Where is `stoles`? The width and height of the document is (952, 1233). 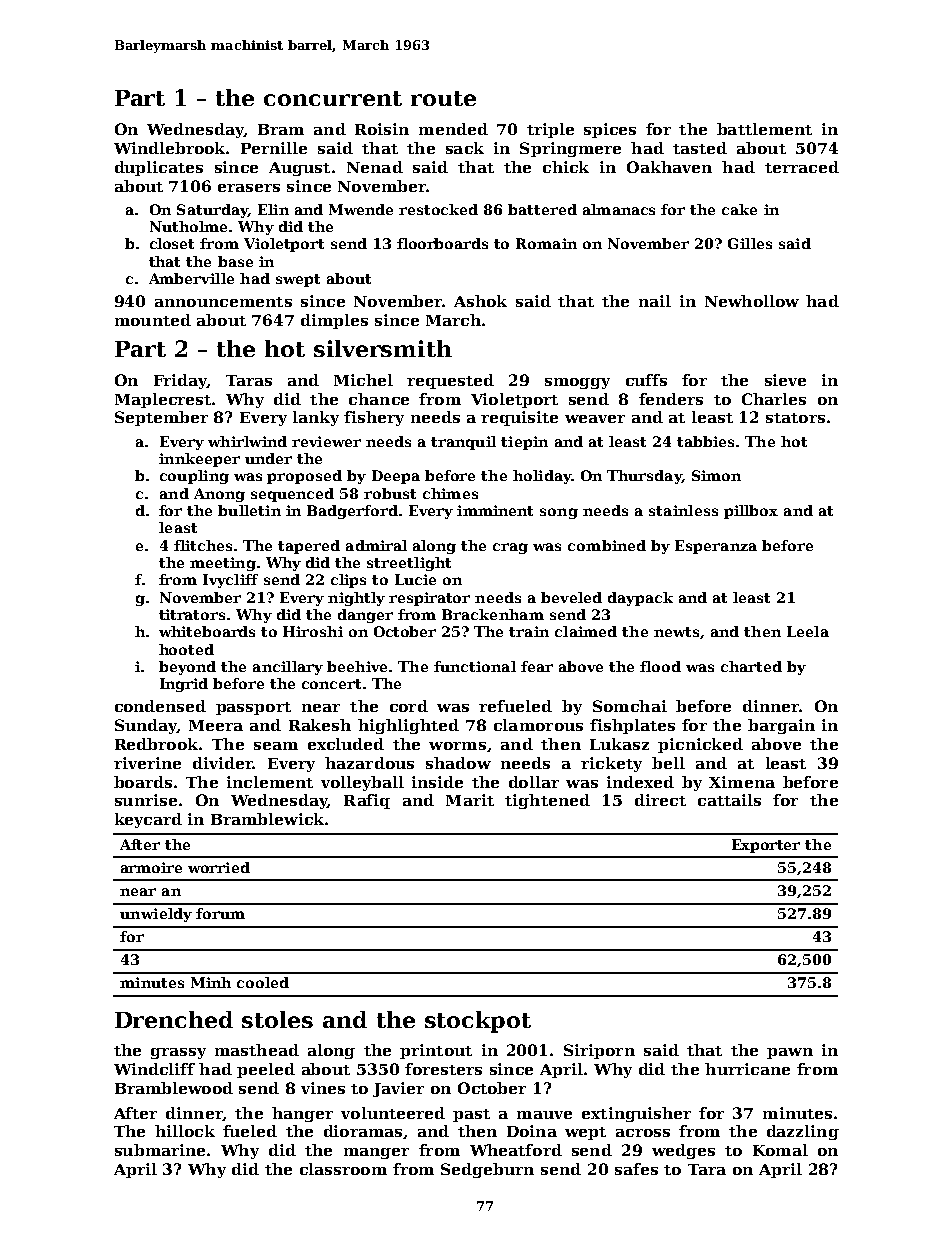 stoles is located at coordinates (277, 1019).
